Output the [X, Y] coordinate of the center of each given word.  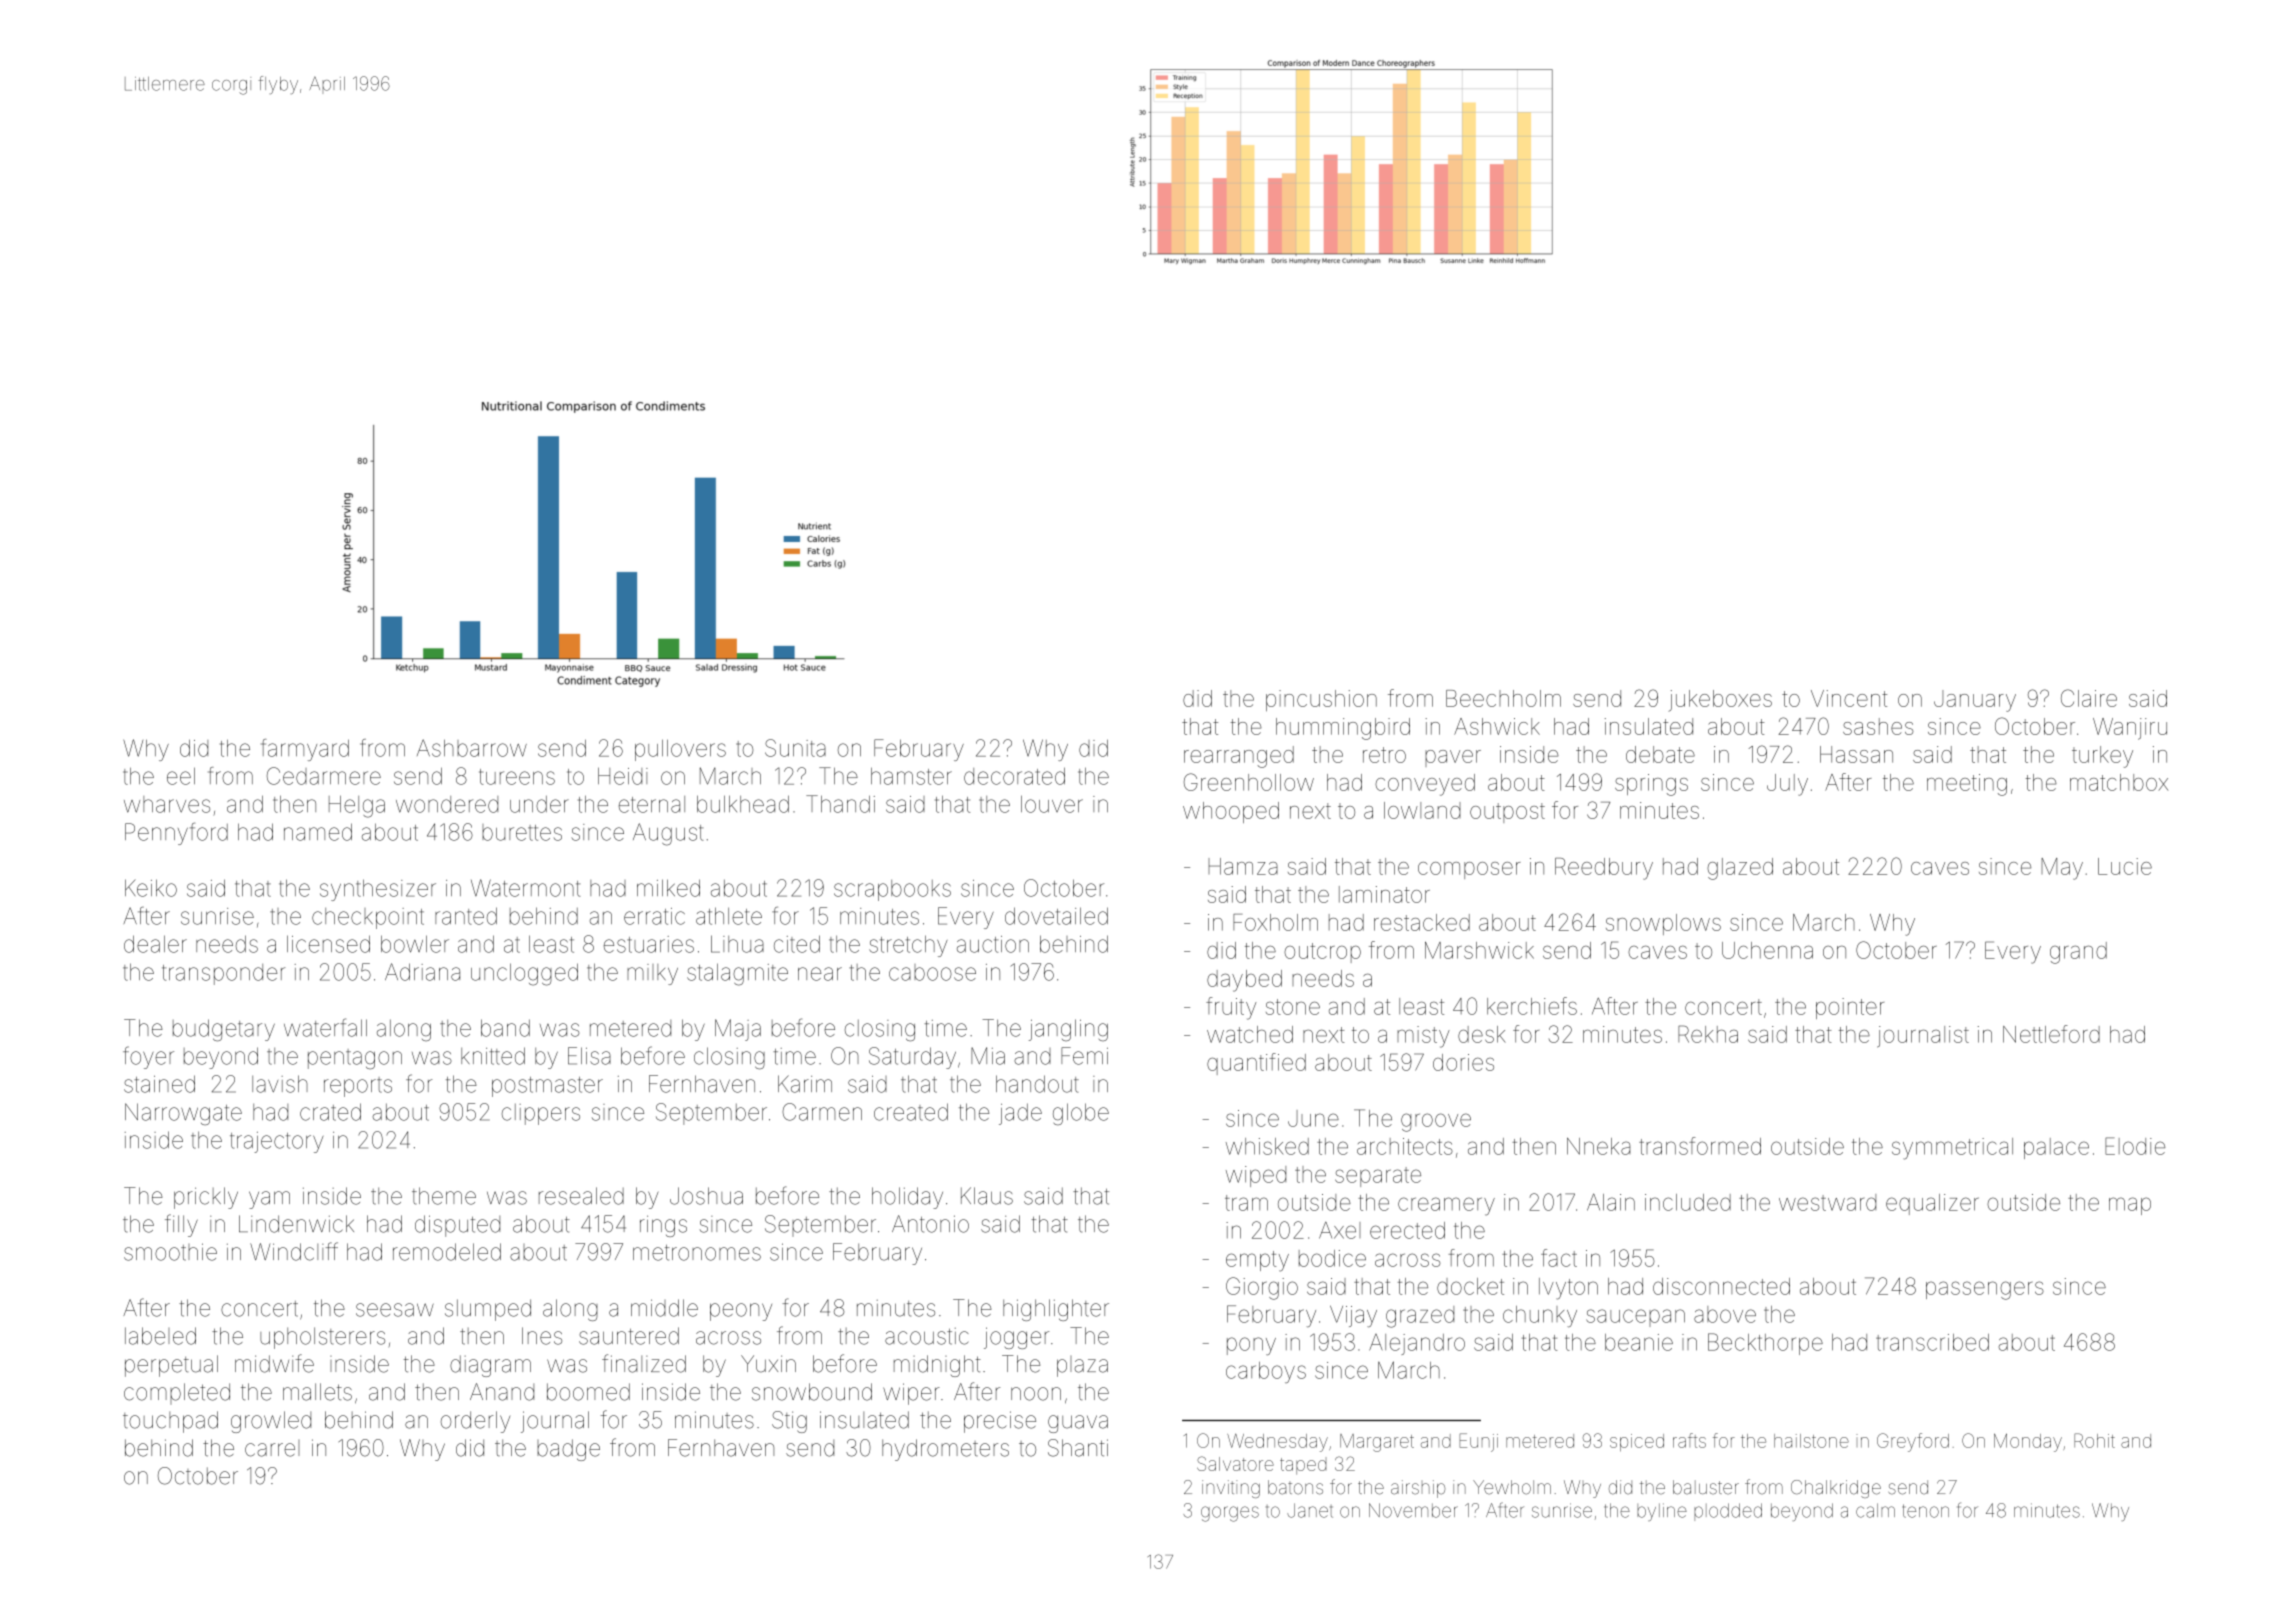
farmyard [305, 750]
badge [568, 1450]
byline [1662, 1512]
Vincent [1849, 698]
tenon [1926, 1511]
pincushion [1321, 700]
